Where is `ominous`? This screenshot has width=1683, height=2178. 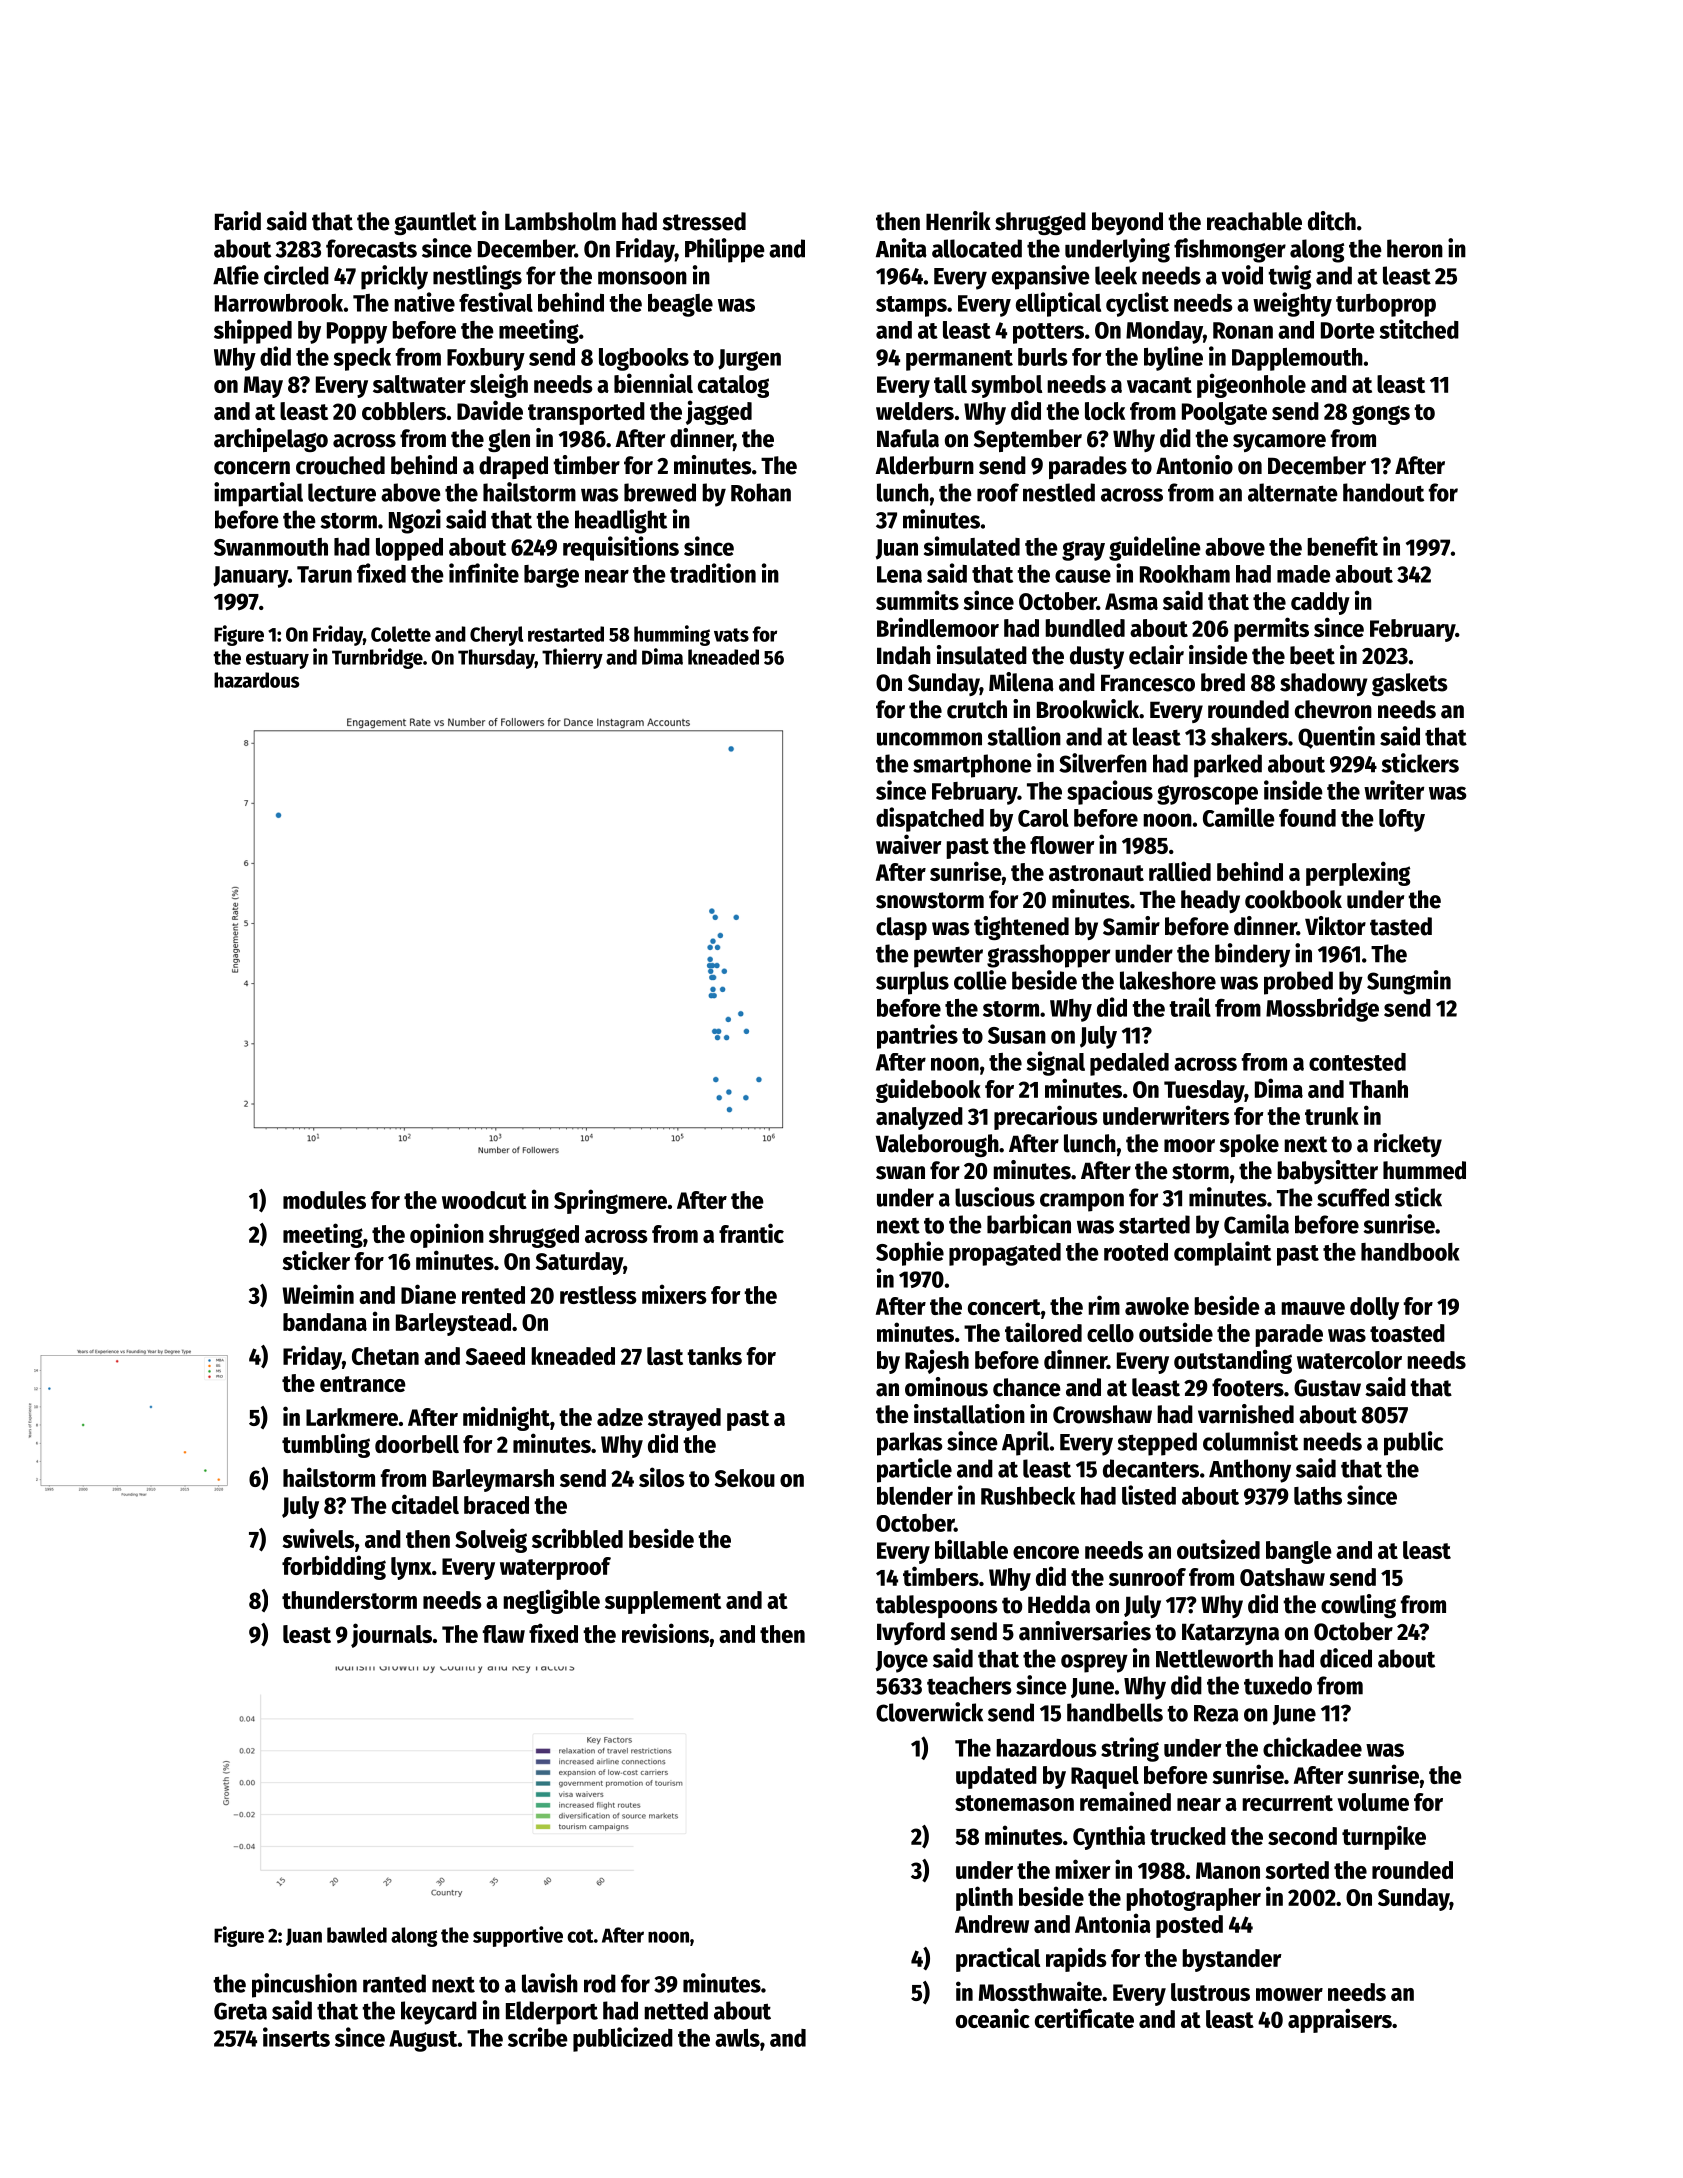 ominous is located at coordinates (946, 1387).
